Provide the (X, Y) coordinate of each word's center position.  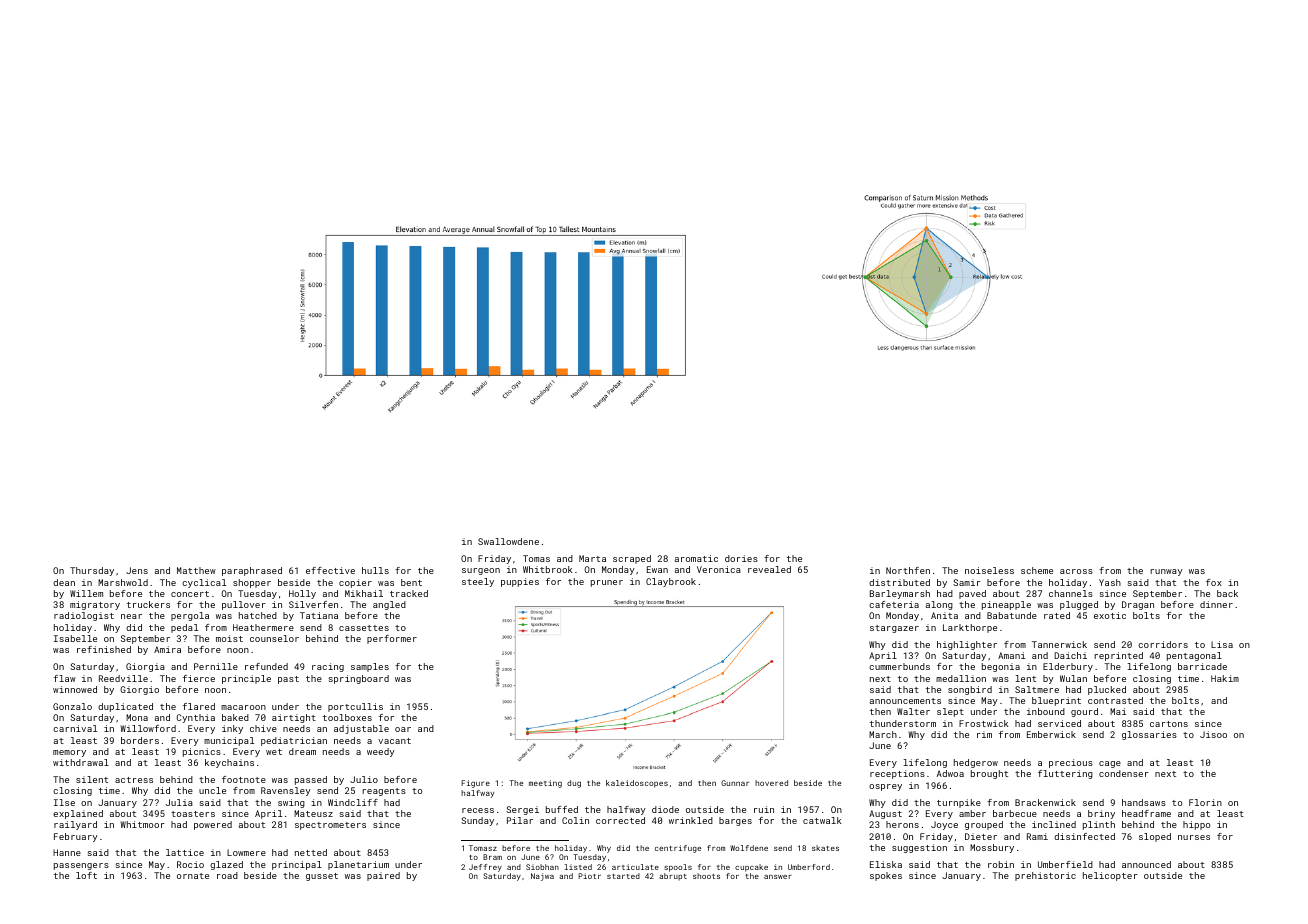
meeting (545, 784)
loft (86, 875)
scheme (1037, 570)
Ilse (64, 802)
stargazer (894, 629)
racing (328, 667)
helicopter (1110, 876)
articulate (635, 867)
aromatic (696, 558)
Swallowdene (508, 541)
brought (989, 774)
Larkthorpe (970, 628)
